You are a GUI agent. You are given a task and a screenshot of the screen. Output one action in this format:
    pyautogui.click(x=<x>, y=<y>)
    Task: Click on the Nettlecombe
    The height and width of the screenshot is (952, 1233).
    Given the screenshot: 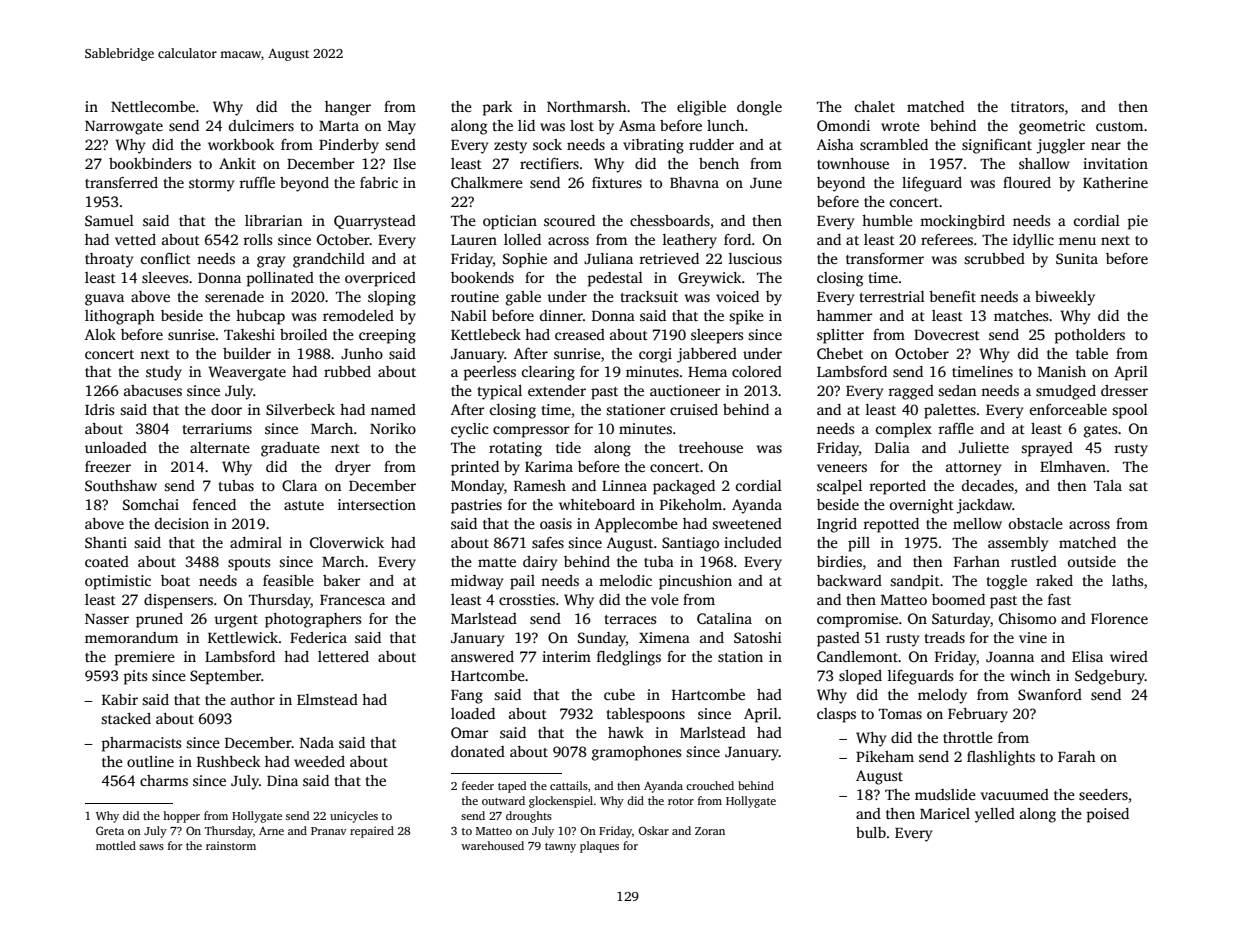 What is the action you would take?
    pyautogui.click(x=153, y=106)
